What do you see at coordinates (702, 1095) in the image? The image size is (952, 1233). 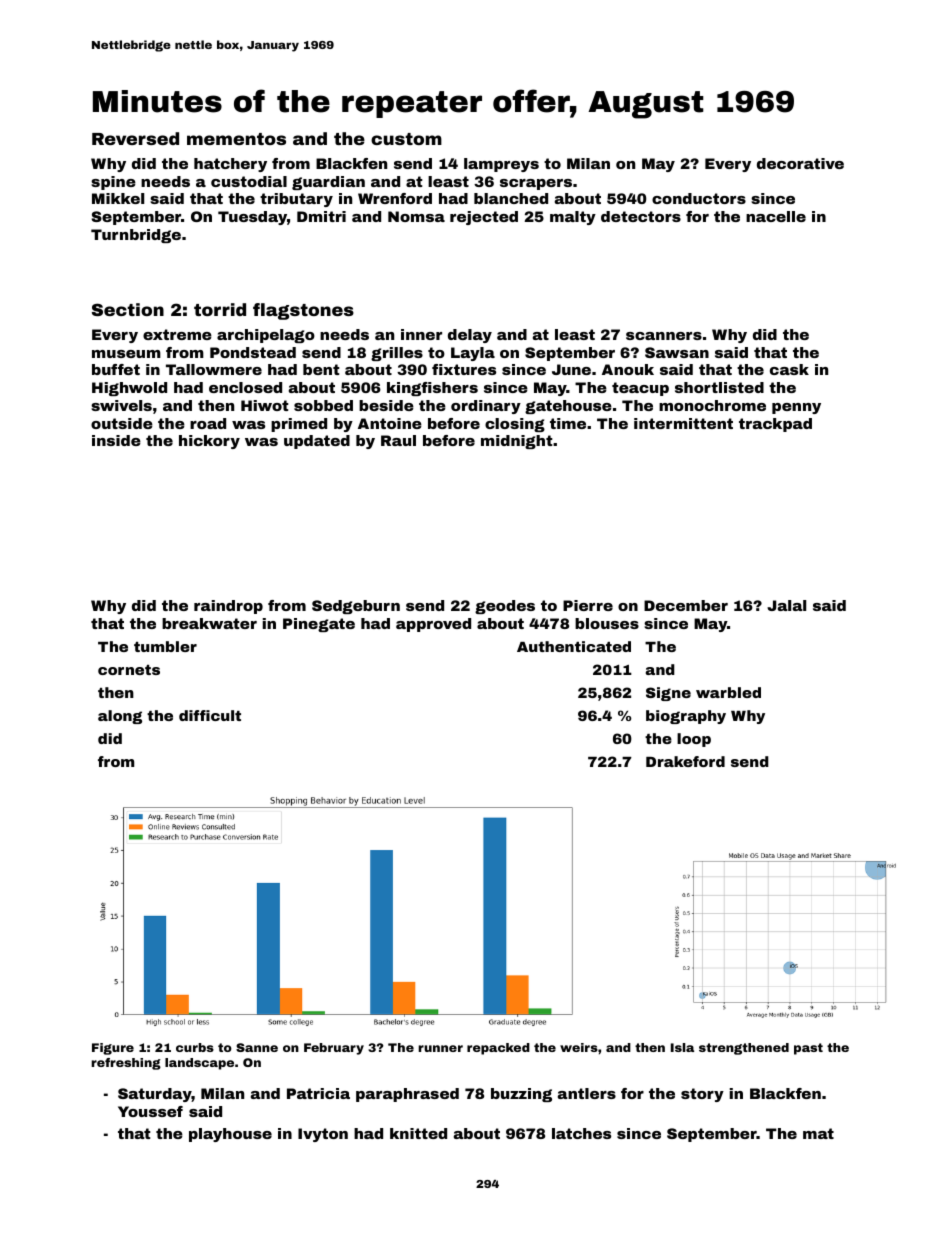 I see `story` at bounding box center [702, 1095].
